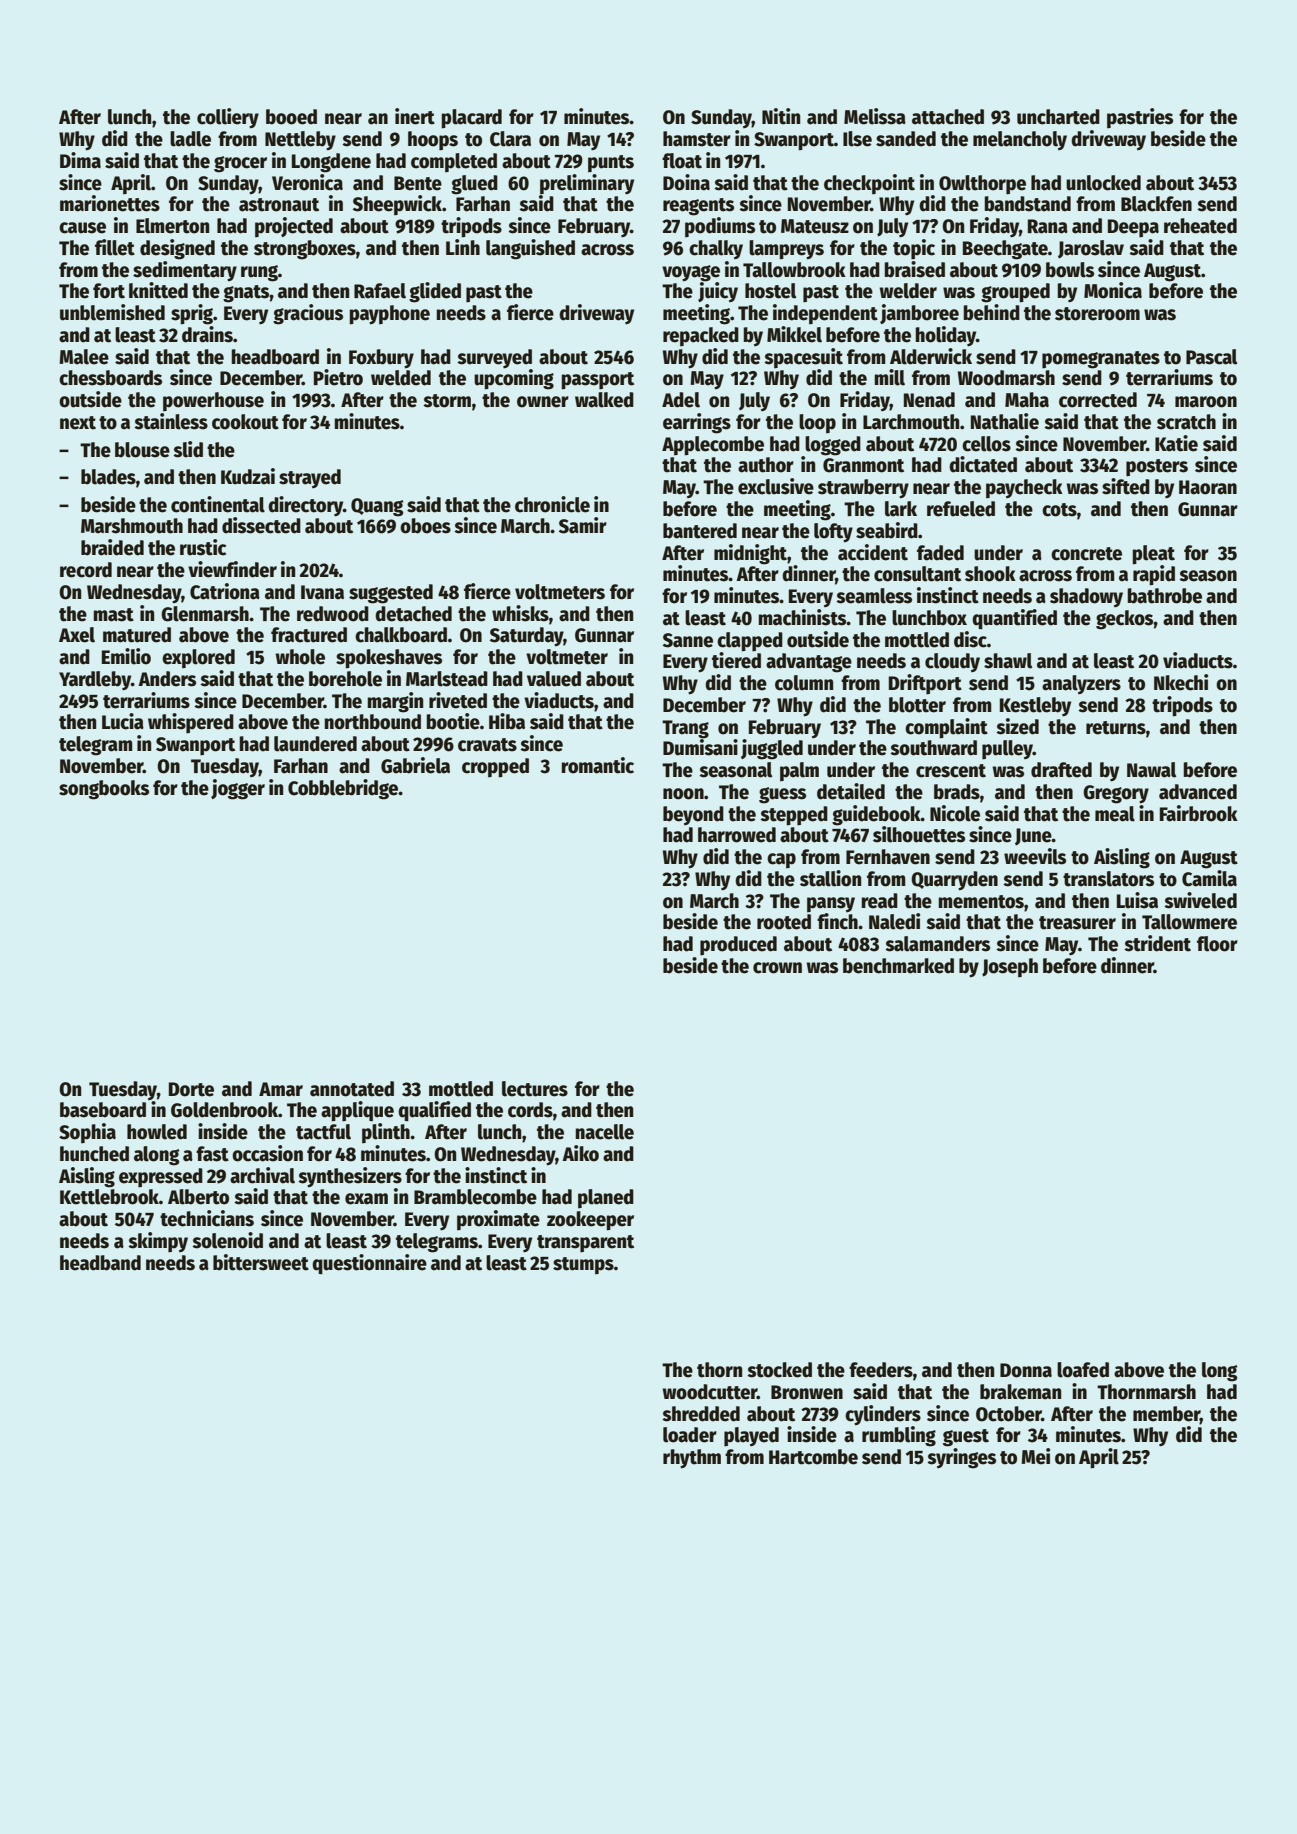 This image has width=1297, height=1834. Describe the element at coordinates (238, 789) in the image. I see `jogger` at that location.
